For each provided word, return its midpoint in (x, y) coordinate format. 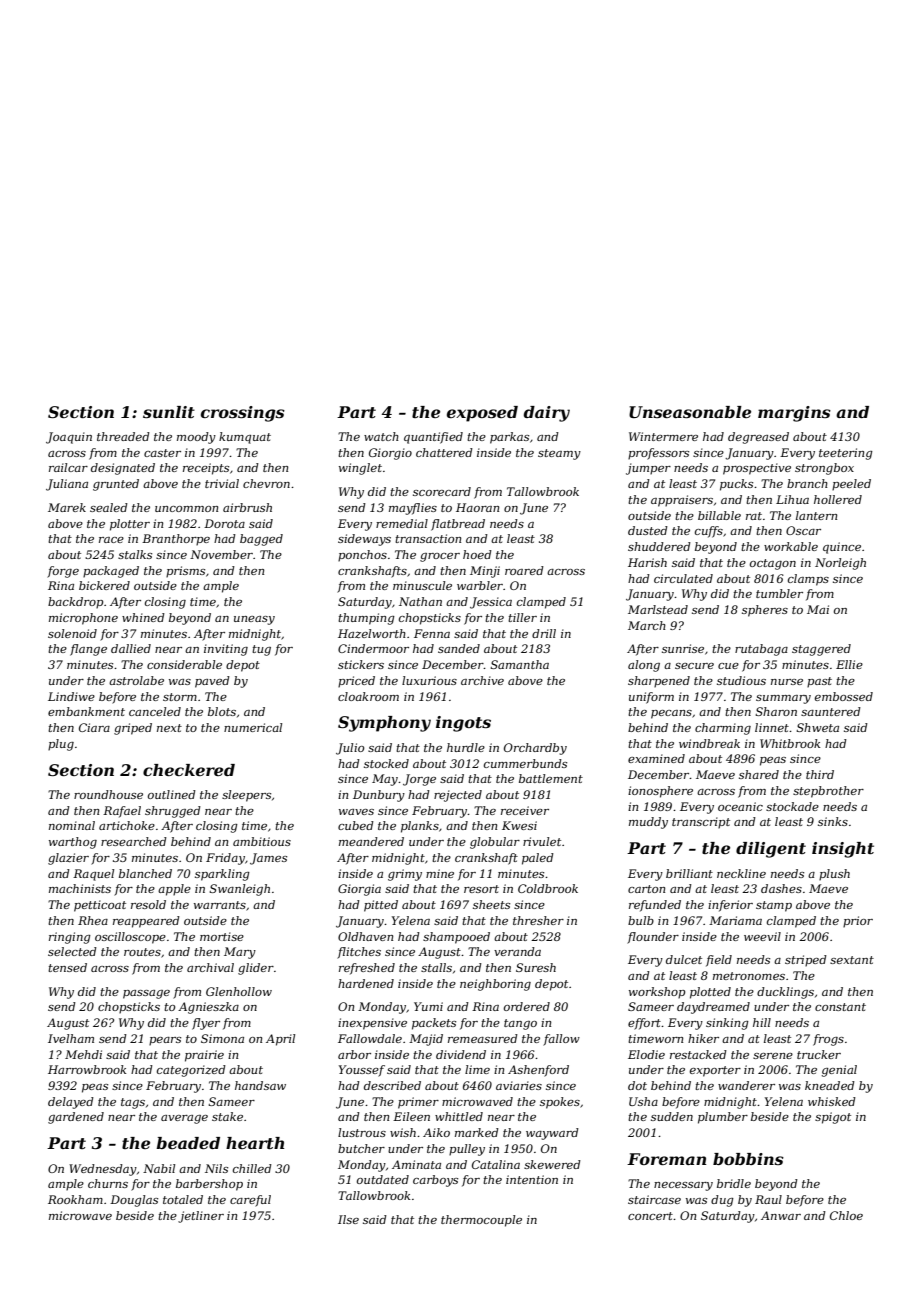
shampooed (456, 938)
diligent (771, 850)
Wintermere (663, 436)
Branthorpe (176, 540)
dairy (547, 414)
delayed (71, 1103)
